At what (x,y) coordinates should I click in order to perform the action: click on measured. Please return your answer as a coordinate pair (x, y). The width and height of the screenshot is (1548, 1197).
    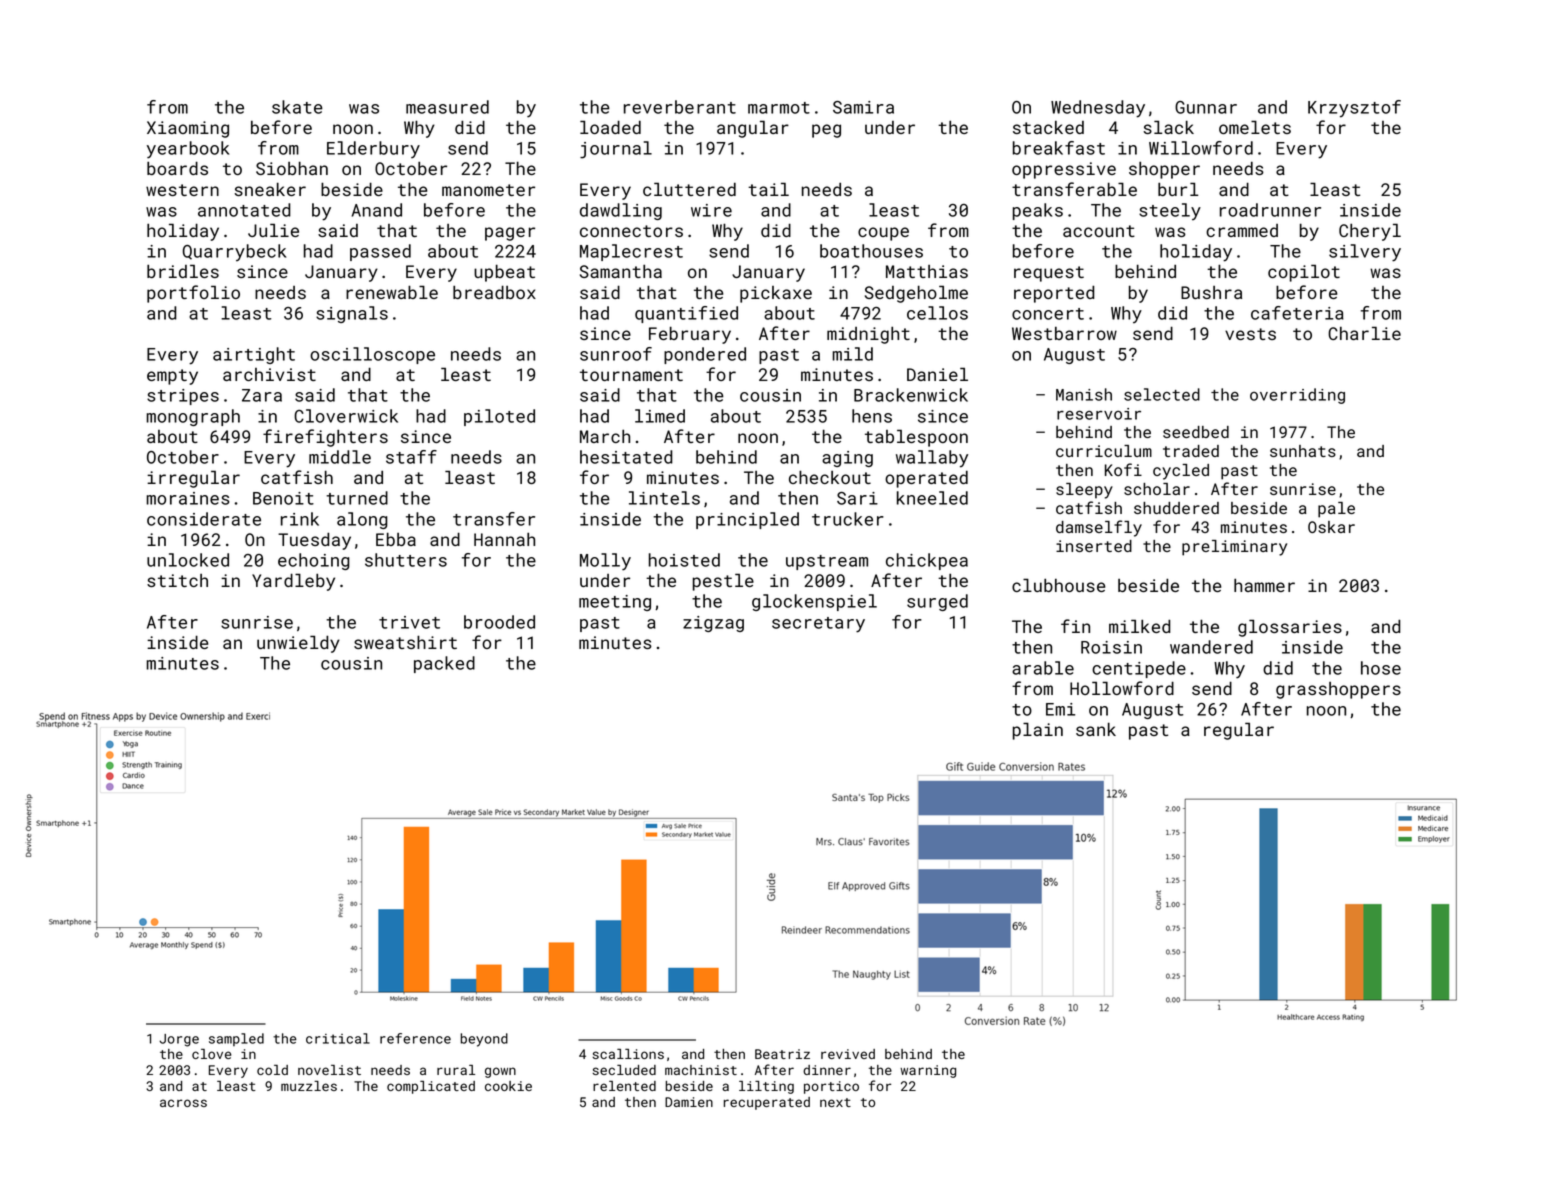
    Looking at the image, I should click on (447, 107).
